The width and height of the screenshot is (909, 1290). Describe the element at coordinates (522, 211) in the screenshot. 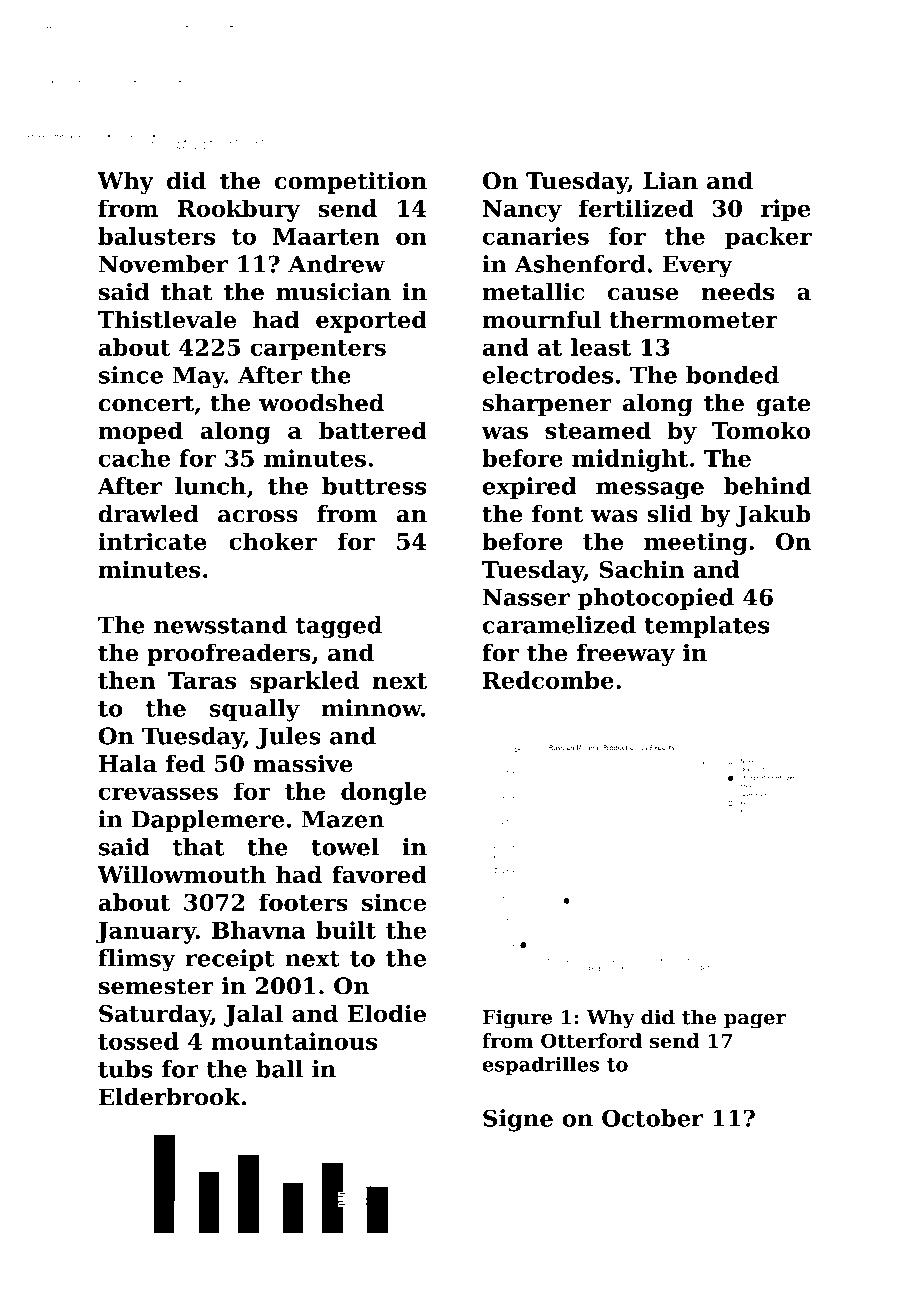

I see `Nancy` at that location.
